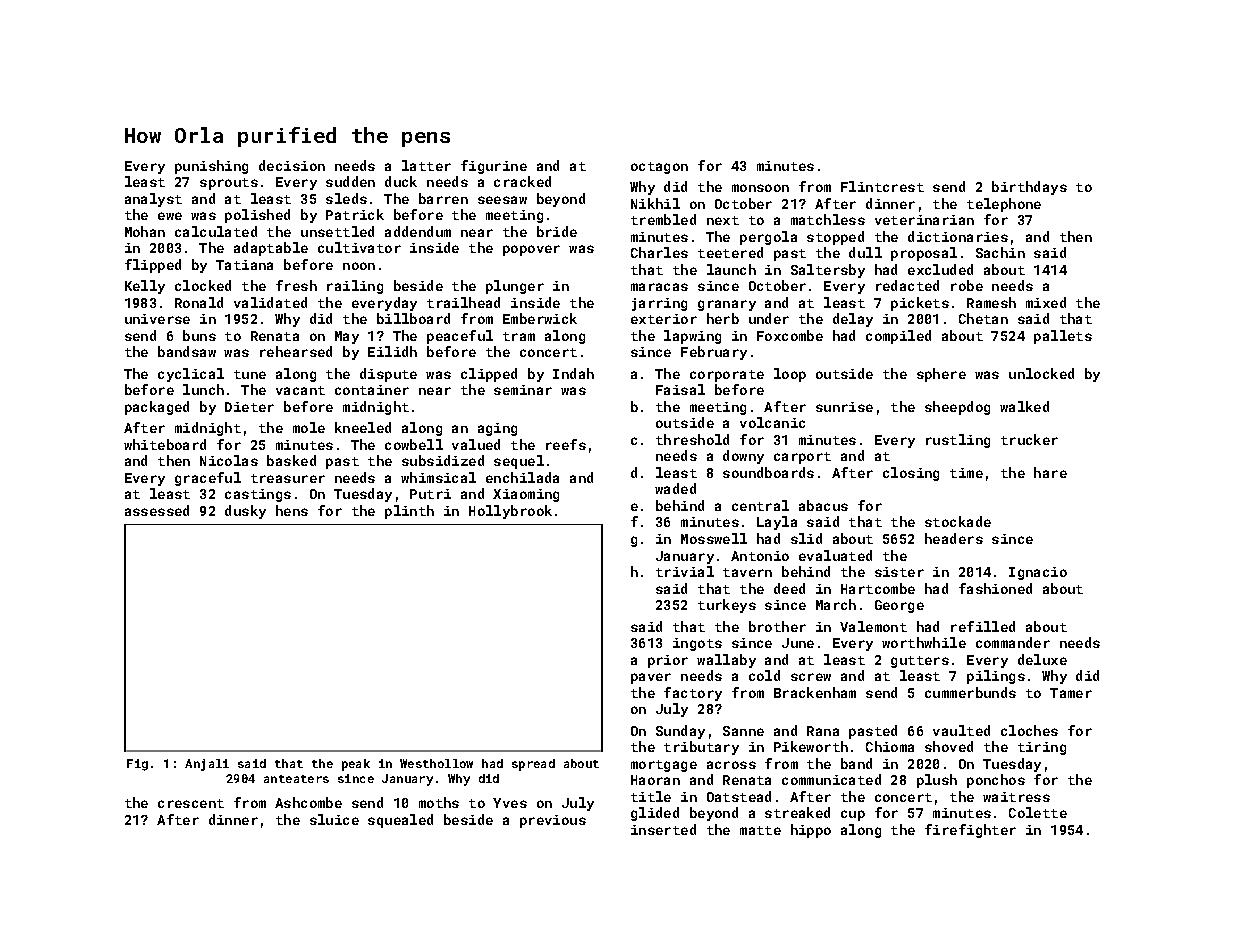 This screenshot has height=952, width=1233. What do you see at coordinates (957, 408) in the screenshot?
I see `sheepdog` at bounding box center [957, 408].
